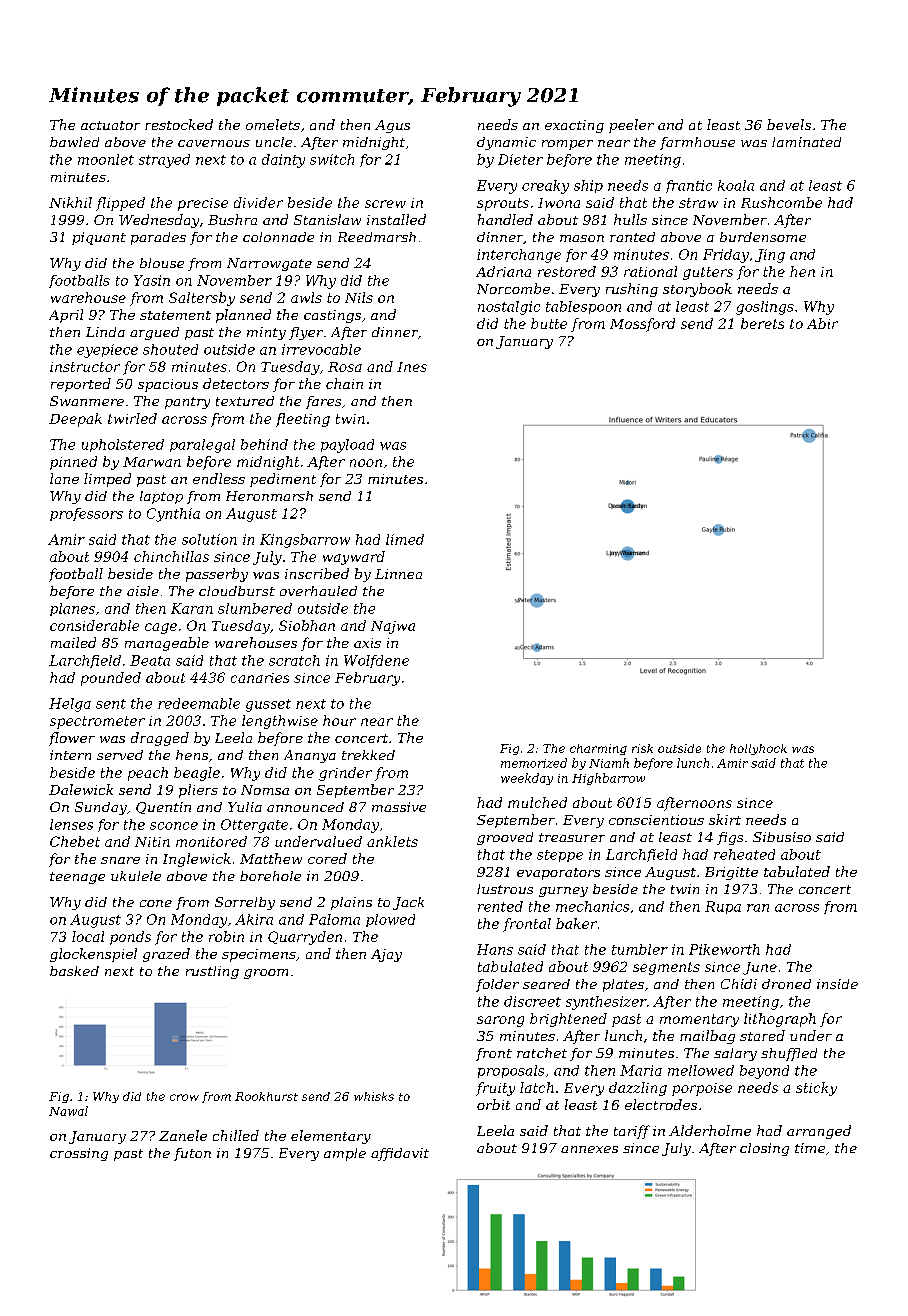  What do you see at coordinates (74, 142) in the screenshot?
I see `bawled` at bounding box center [74, 142].
